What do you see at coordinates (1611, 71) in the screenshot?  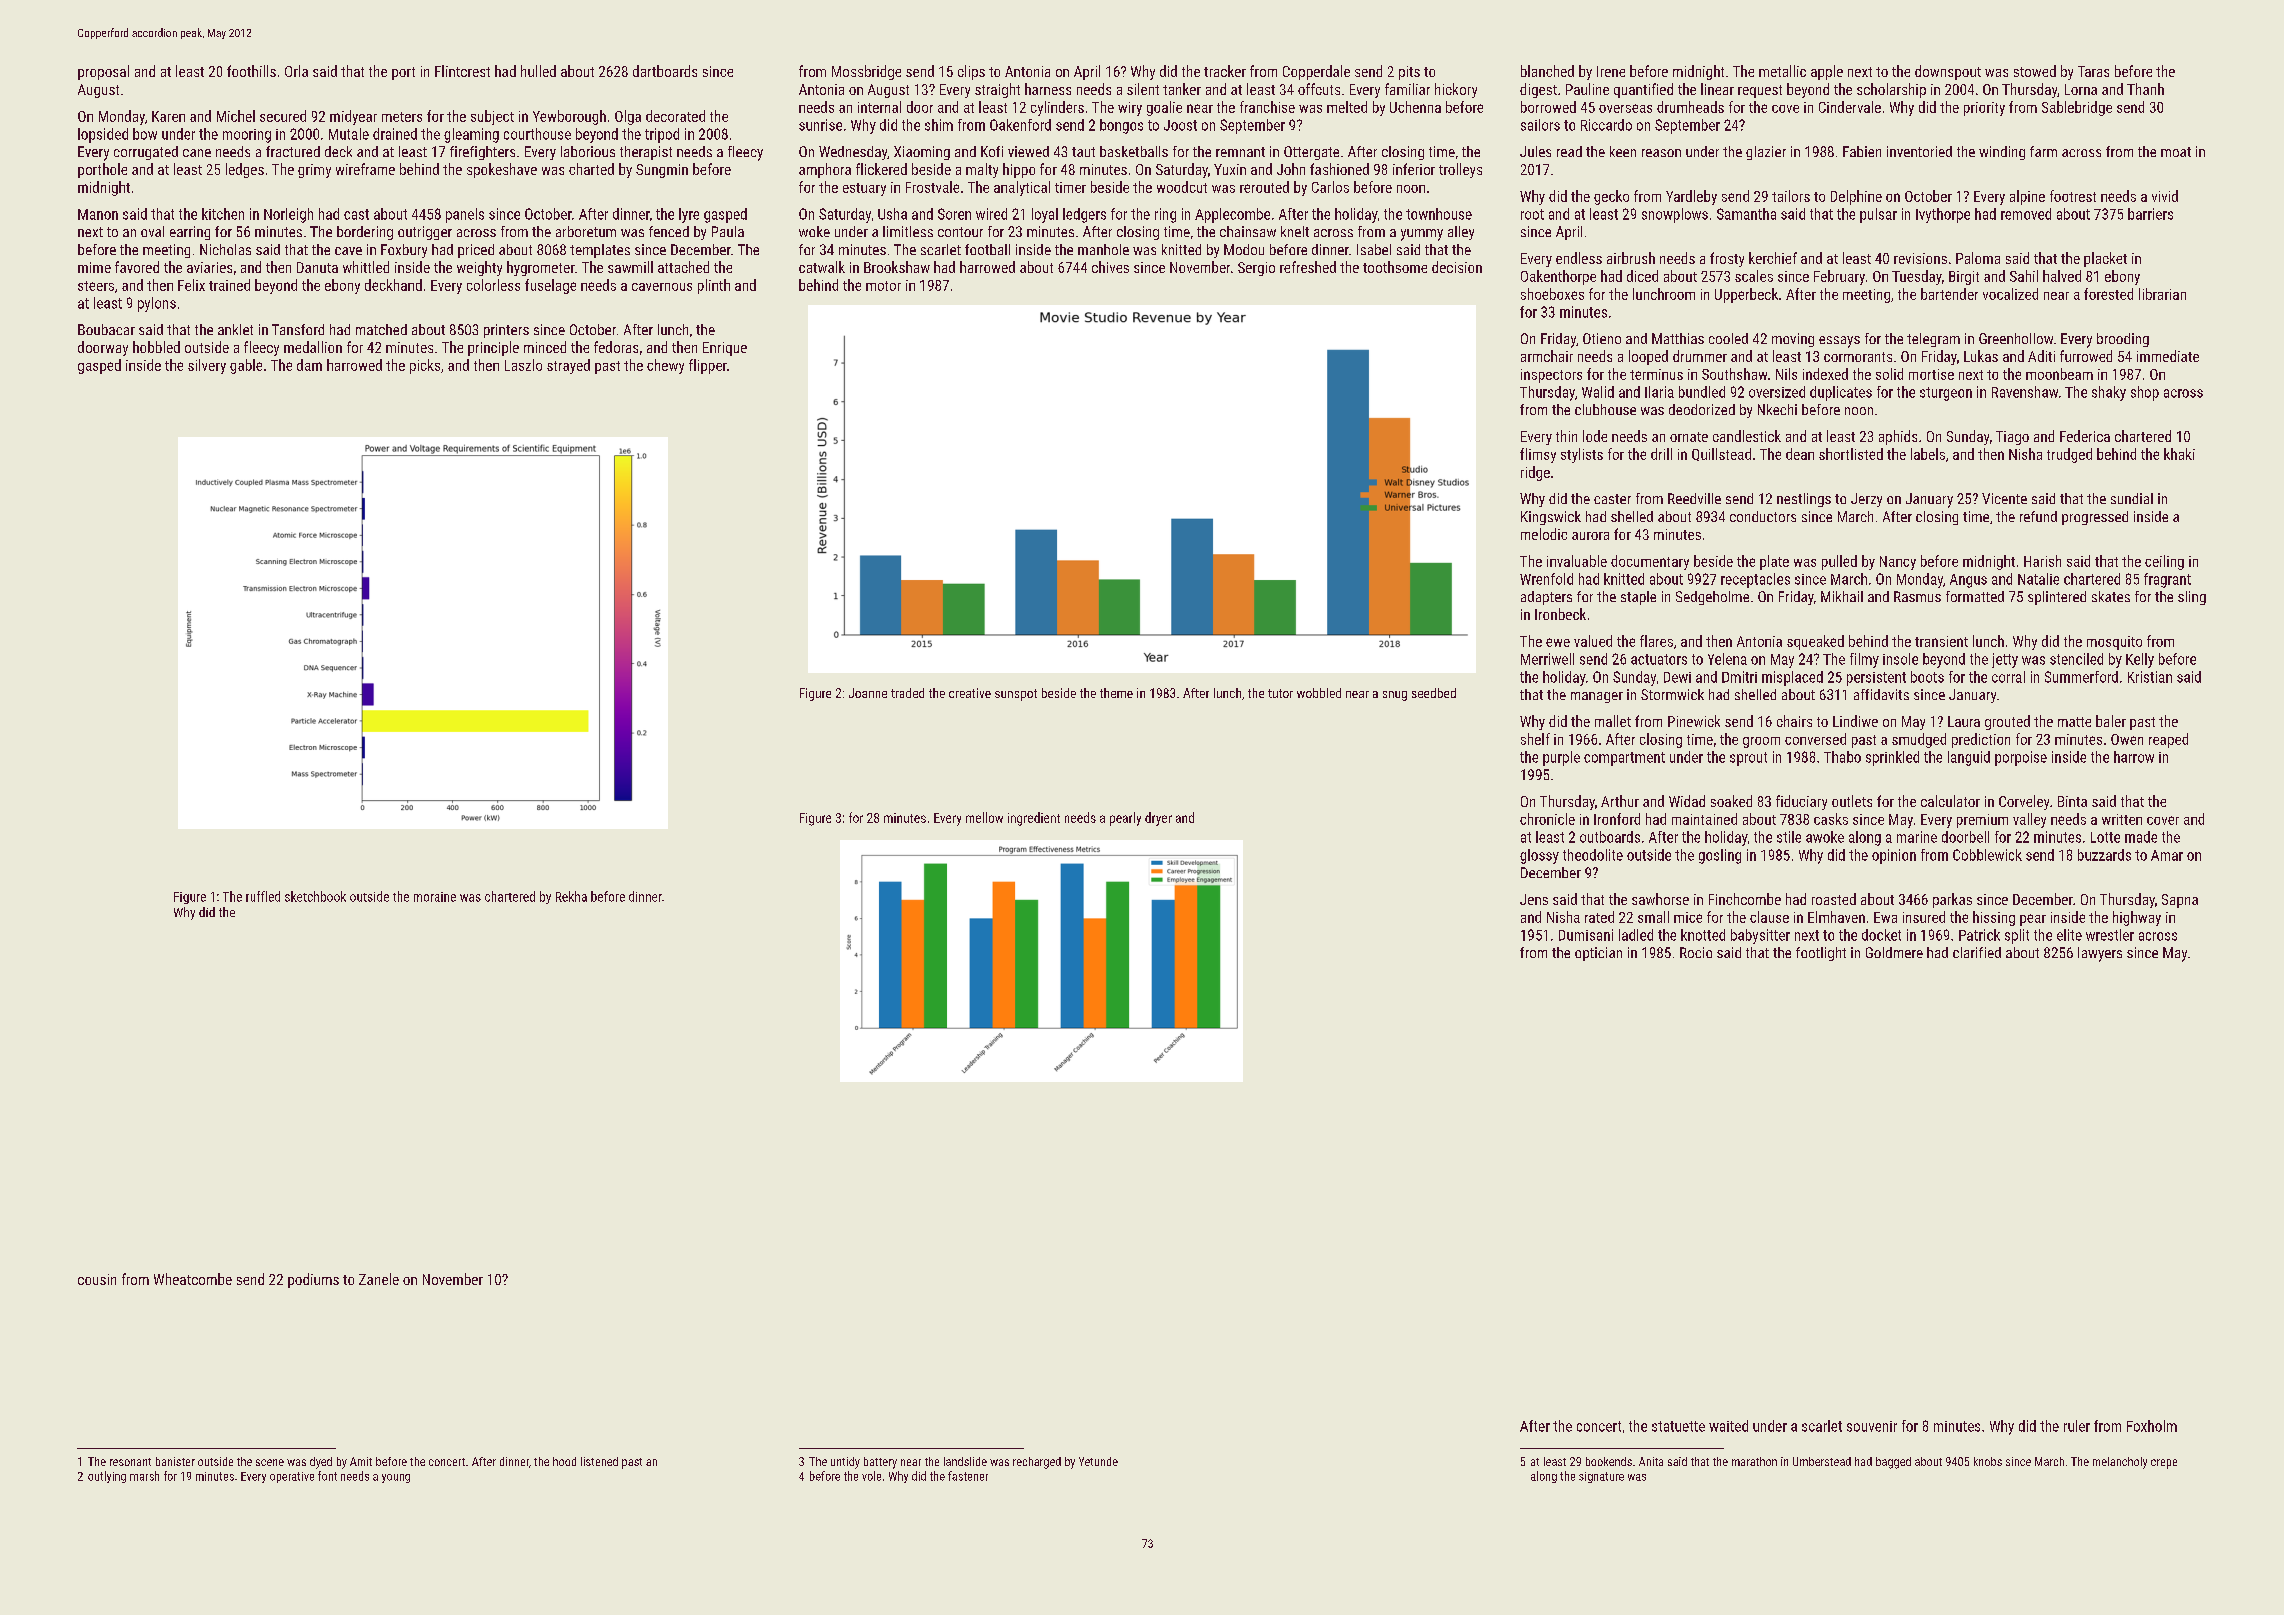 I see `Irene` at bounding box center [1611, 71].
